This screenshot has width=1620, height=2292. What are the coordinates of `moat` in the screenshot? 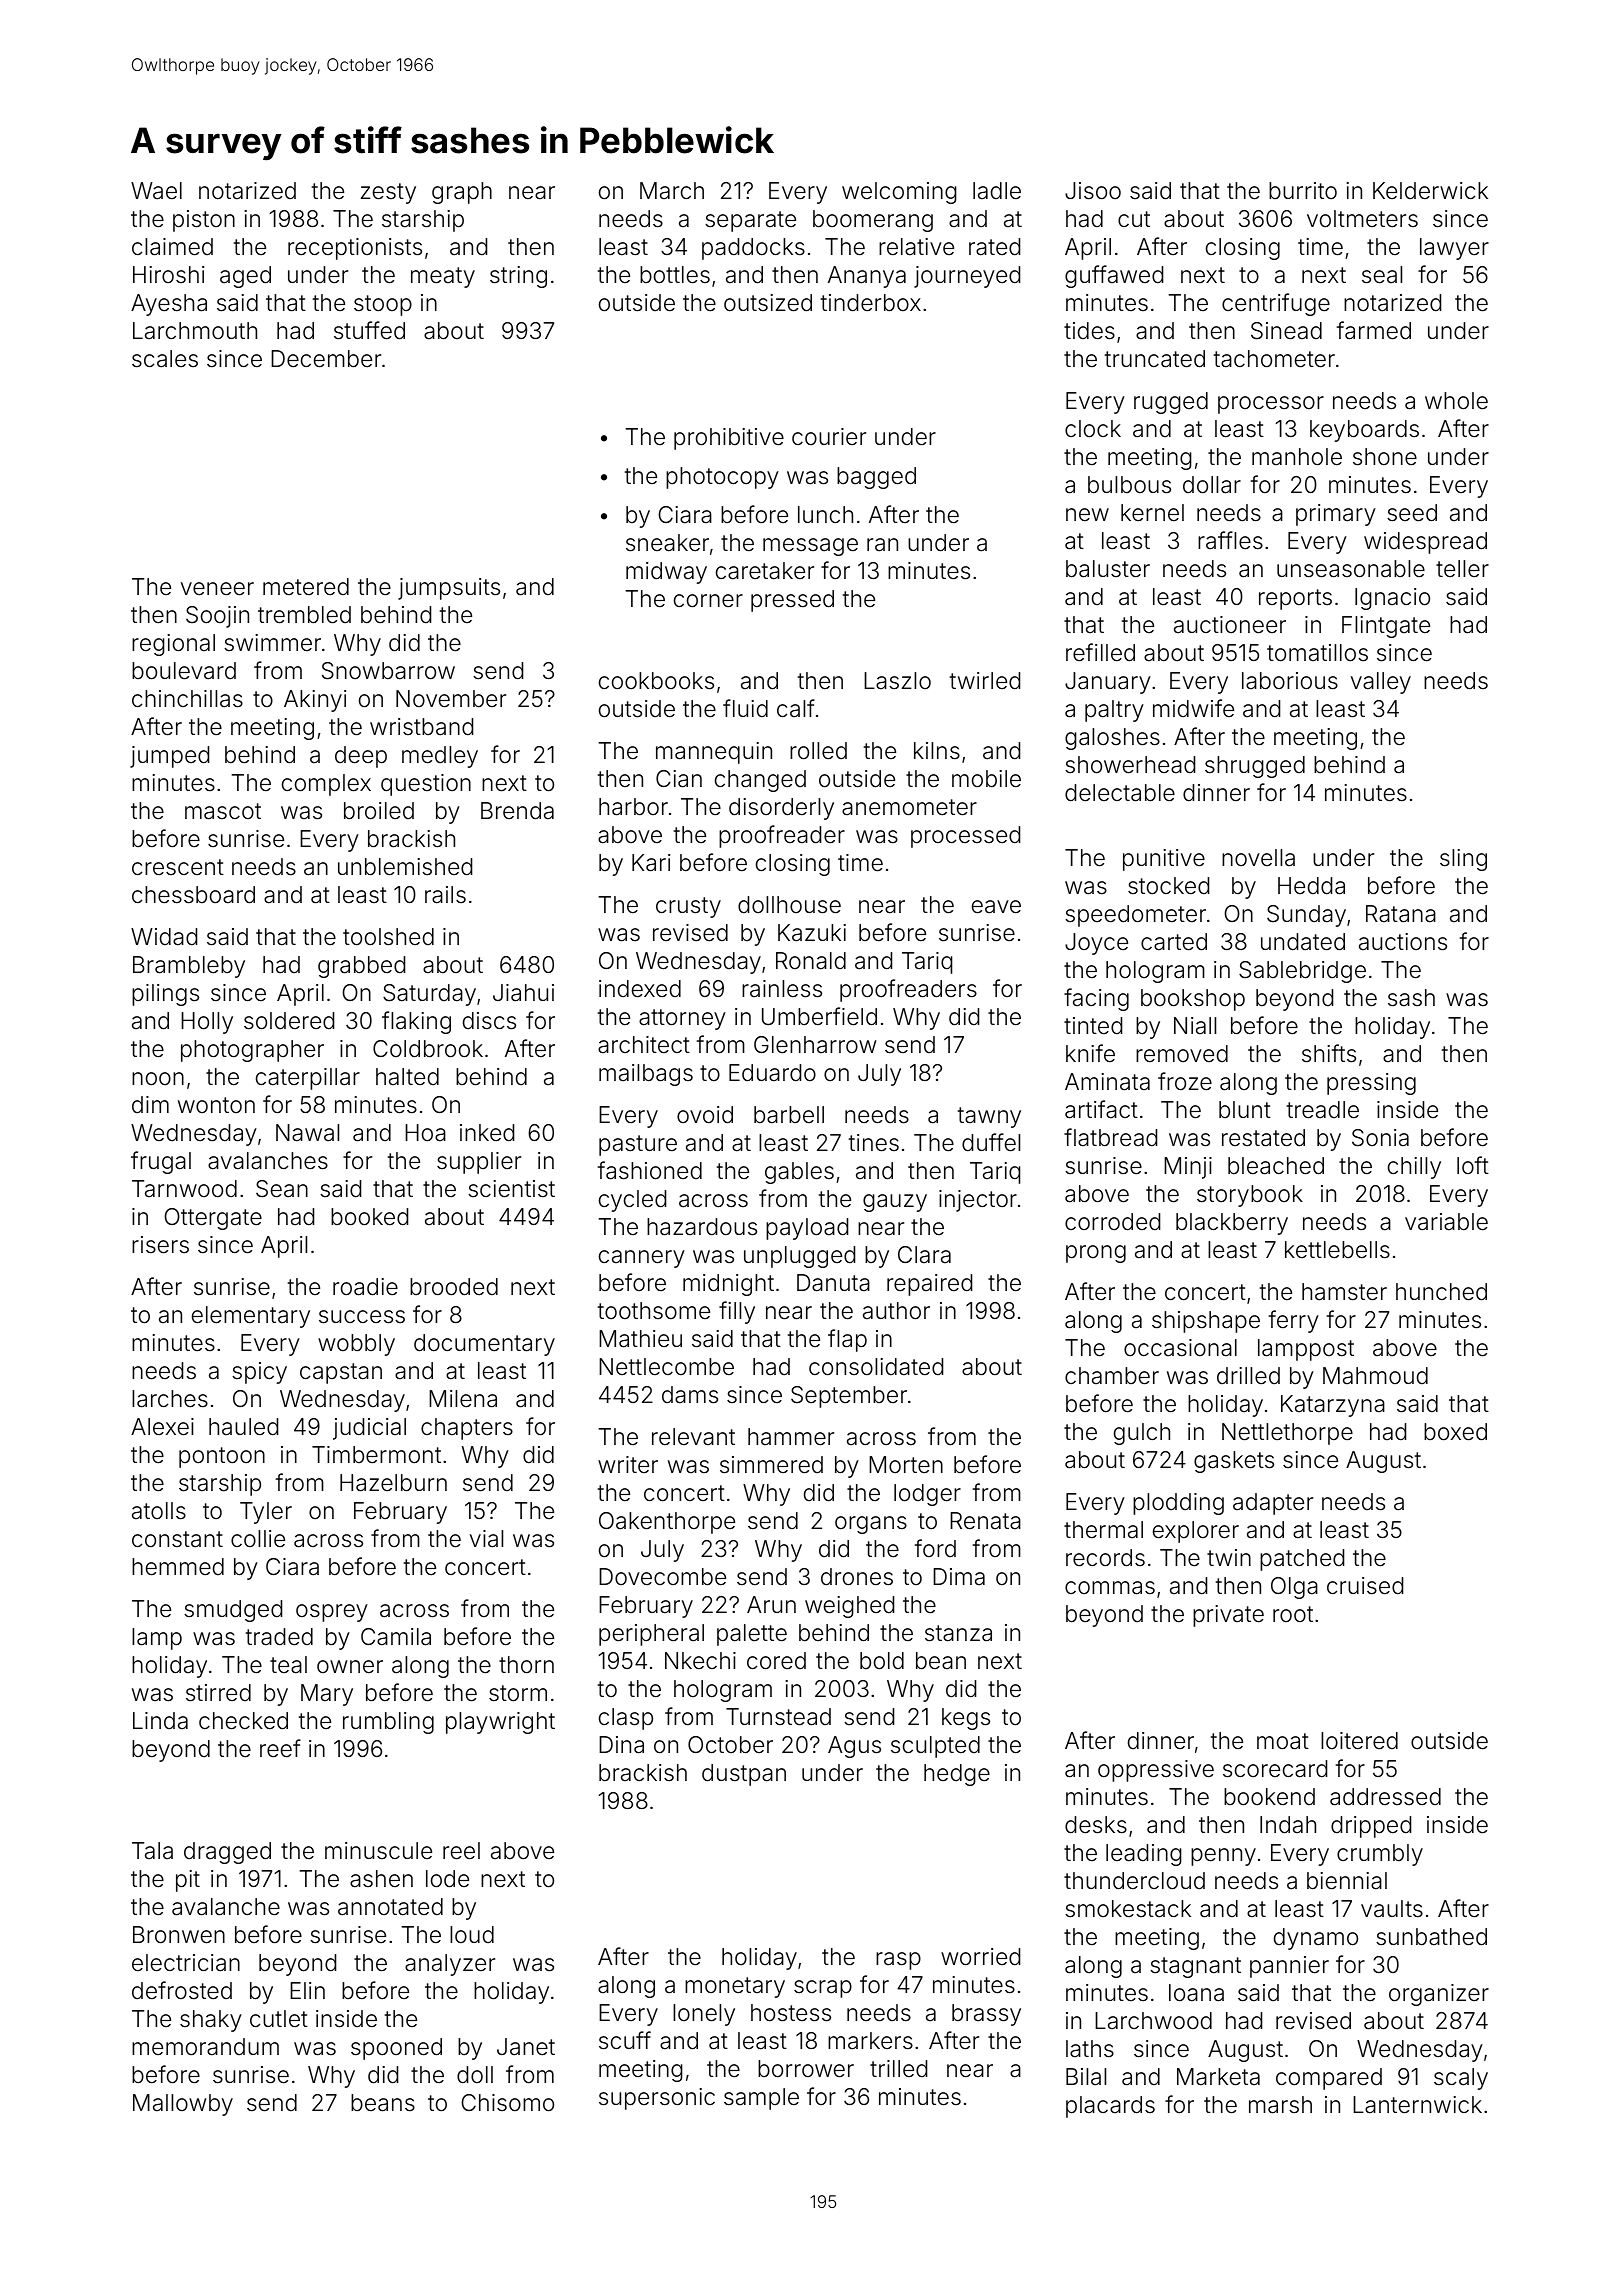 It's located at (1283, 1741).
